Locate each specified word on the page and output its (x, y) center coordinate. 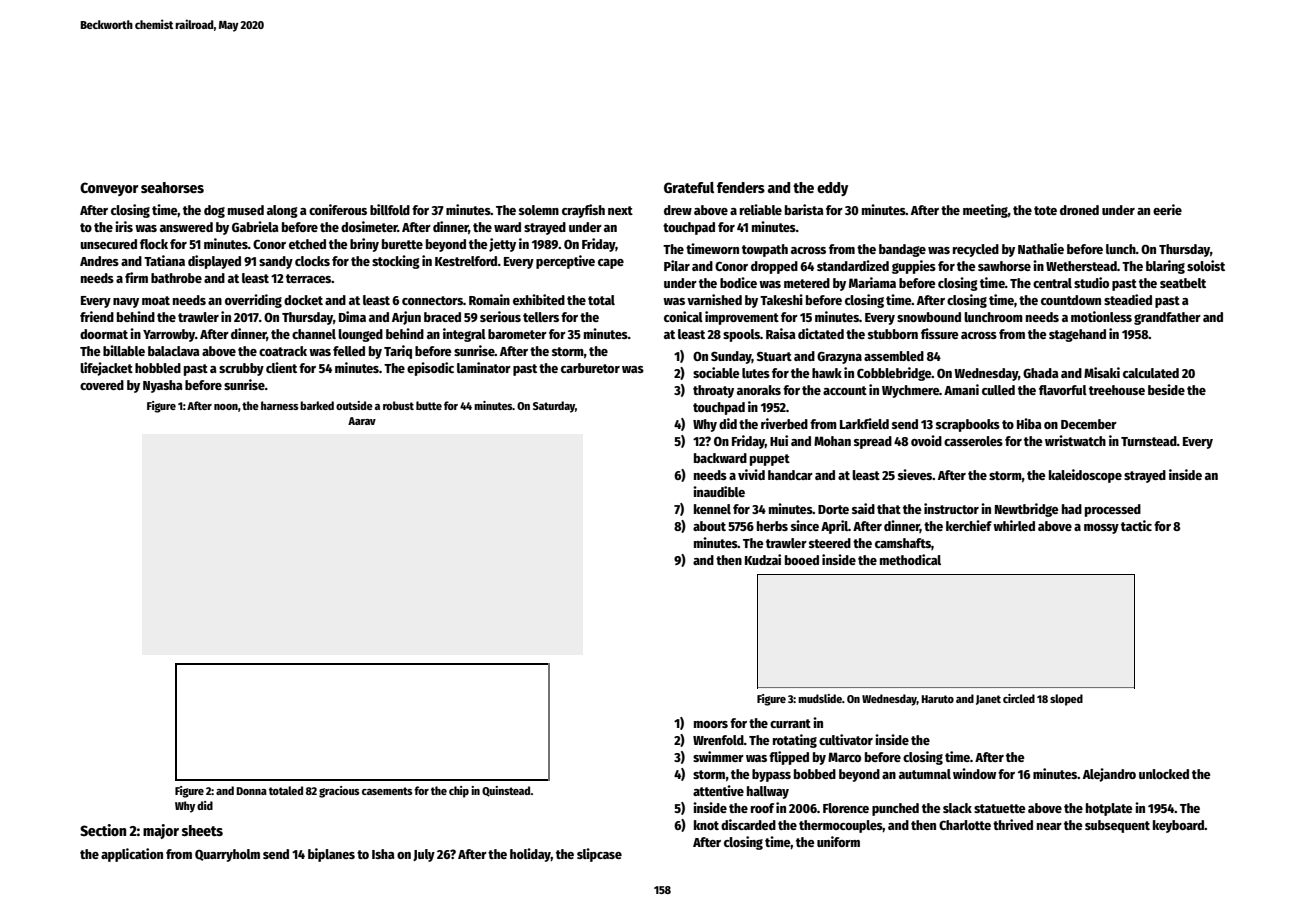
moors (711, 724)
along (282, 211)
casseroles (973, 441)
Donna (251, 791)
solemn (539, 210)
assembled (894, 356)
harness (280, 405)
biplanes (331, 855)
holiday (530, 855)
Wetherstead (1081, 266)
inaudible (719, 491)
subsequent (1117, 826)
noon (226, 407)
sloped (1066, 700)
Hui (779, 440)
